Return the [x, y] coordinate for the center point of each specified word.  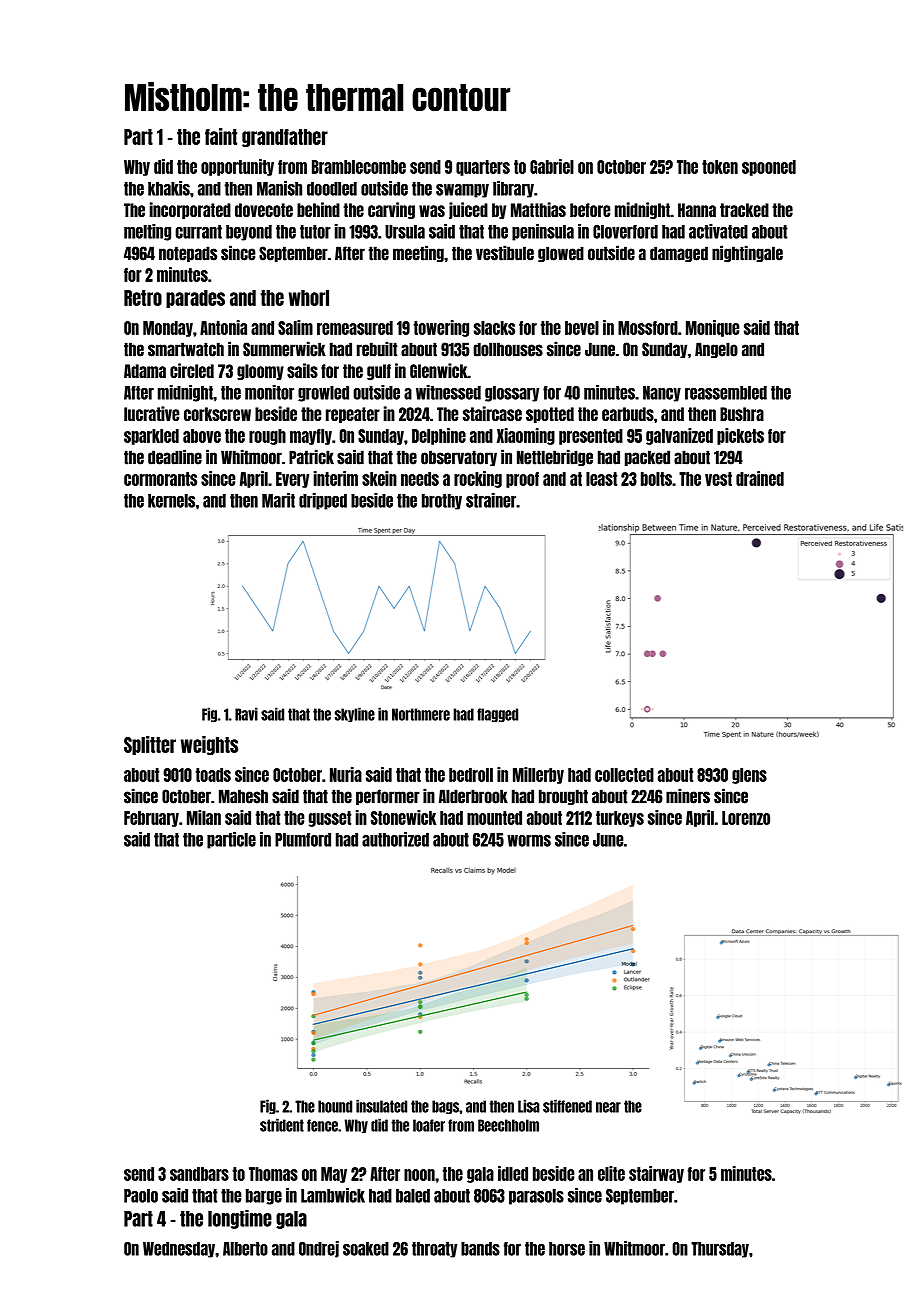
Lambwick [333, 1195]
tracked [744, 210]
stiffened [567, 1106]
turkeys [620, 819]
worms [529, 841]
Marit [278, 500]
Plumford [303, 840]
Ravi [246, 714]
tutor [315, 232]
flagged [497, 715]
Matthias [538, 209]
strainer [491, 500]
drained [760, 478]
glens [749, 776]
